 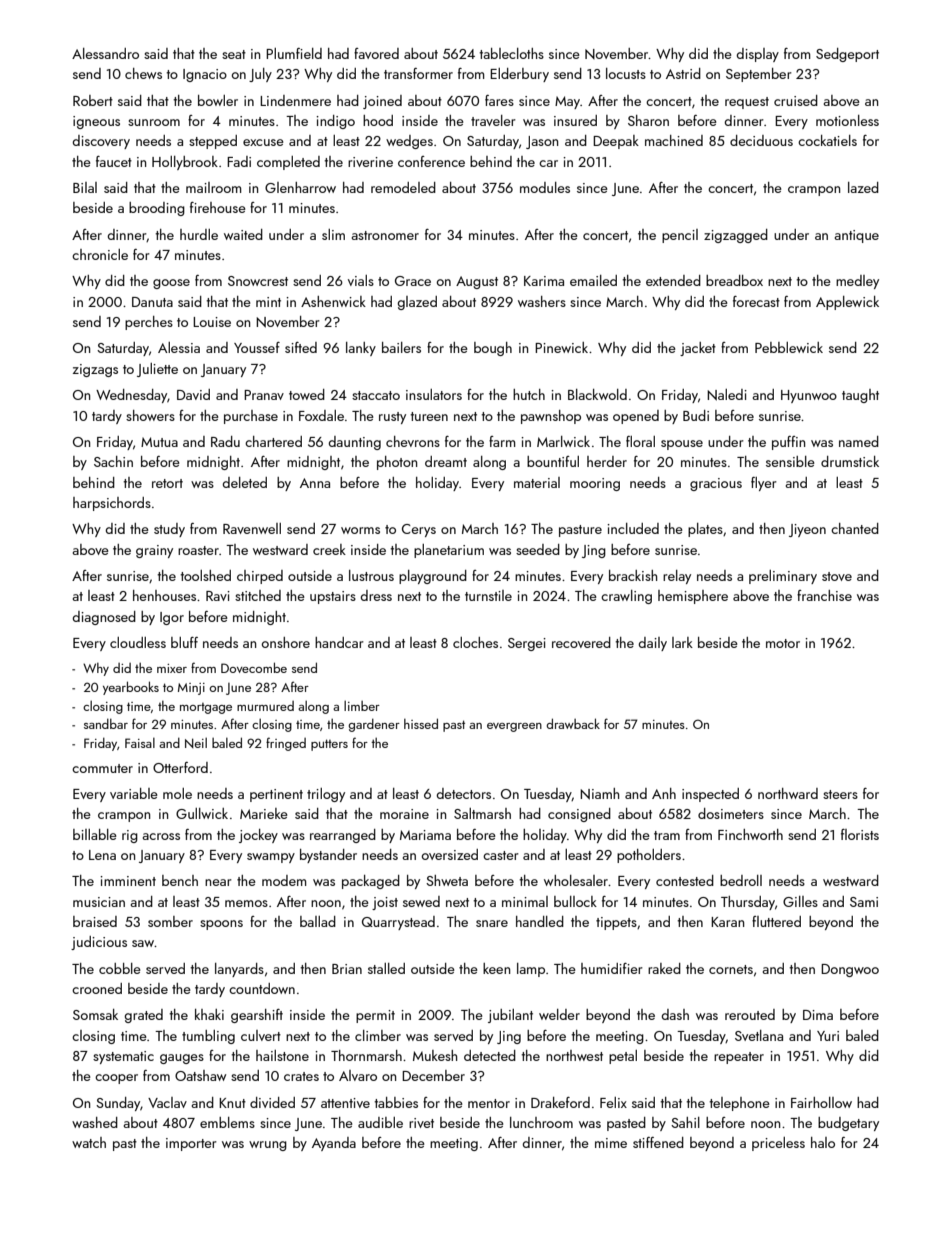 I want to click on display, so click(x=757, y=55).
